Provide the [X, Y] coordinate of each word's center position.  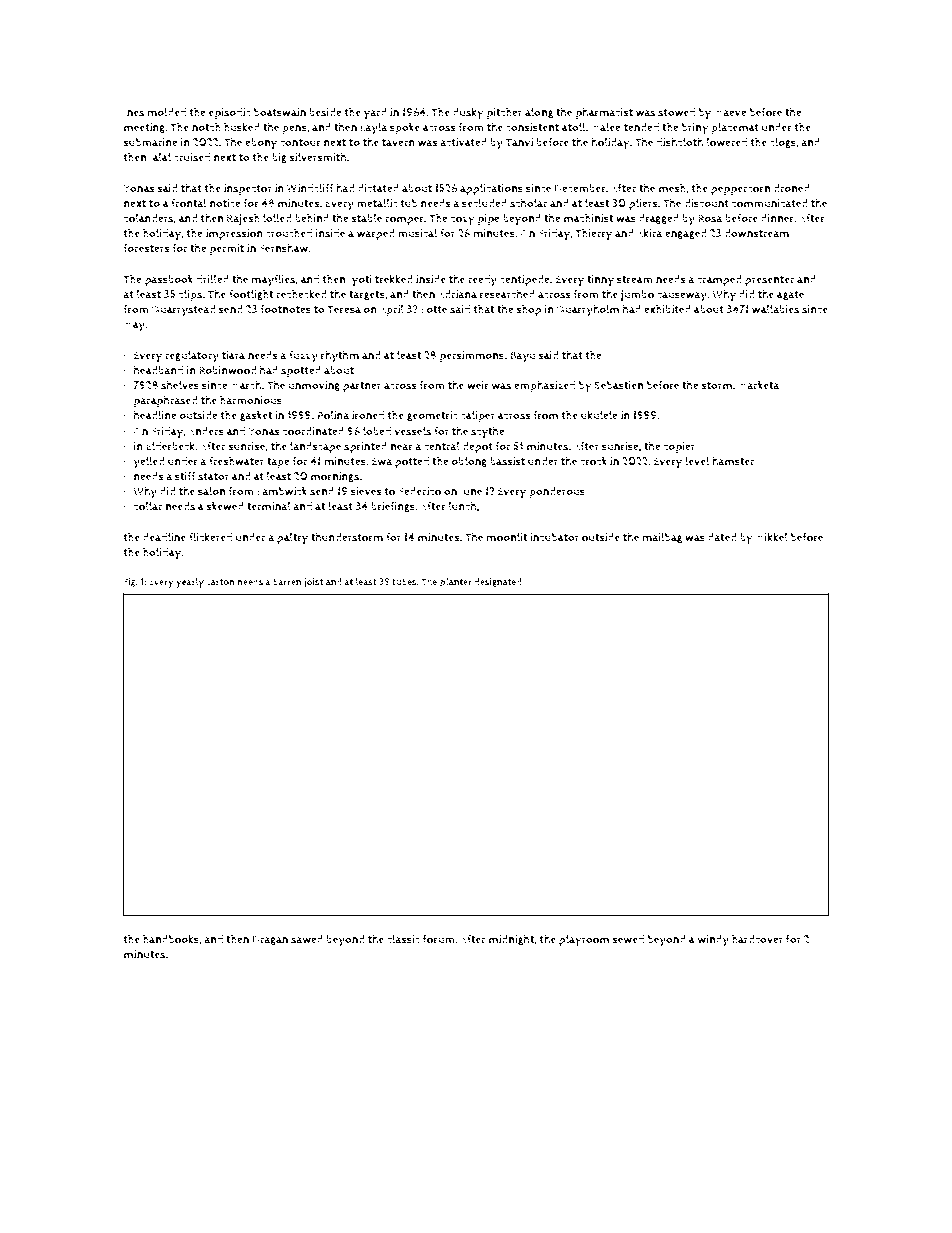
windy [713, 941]
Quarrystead [184, 311]
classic [403, 939]
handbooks [171, 939]
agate [790, 295]
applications [491, 189]
